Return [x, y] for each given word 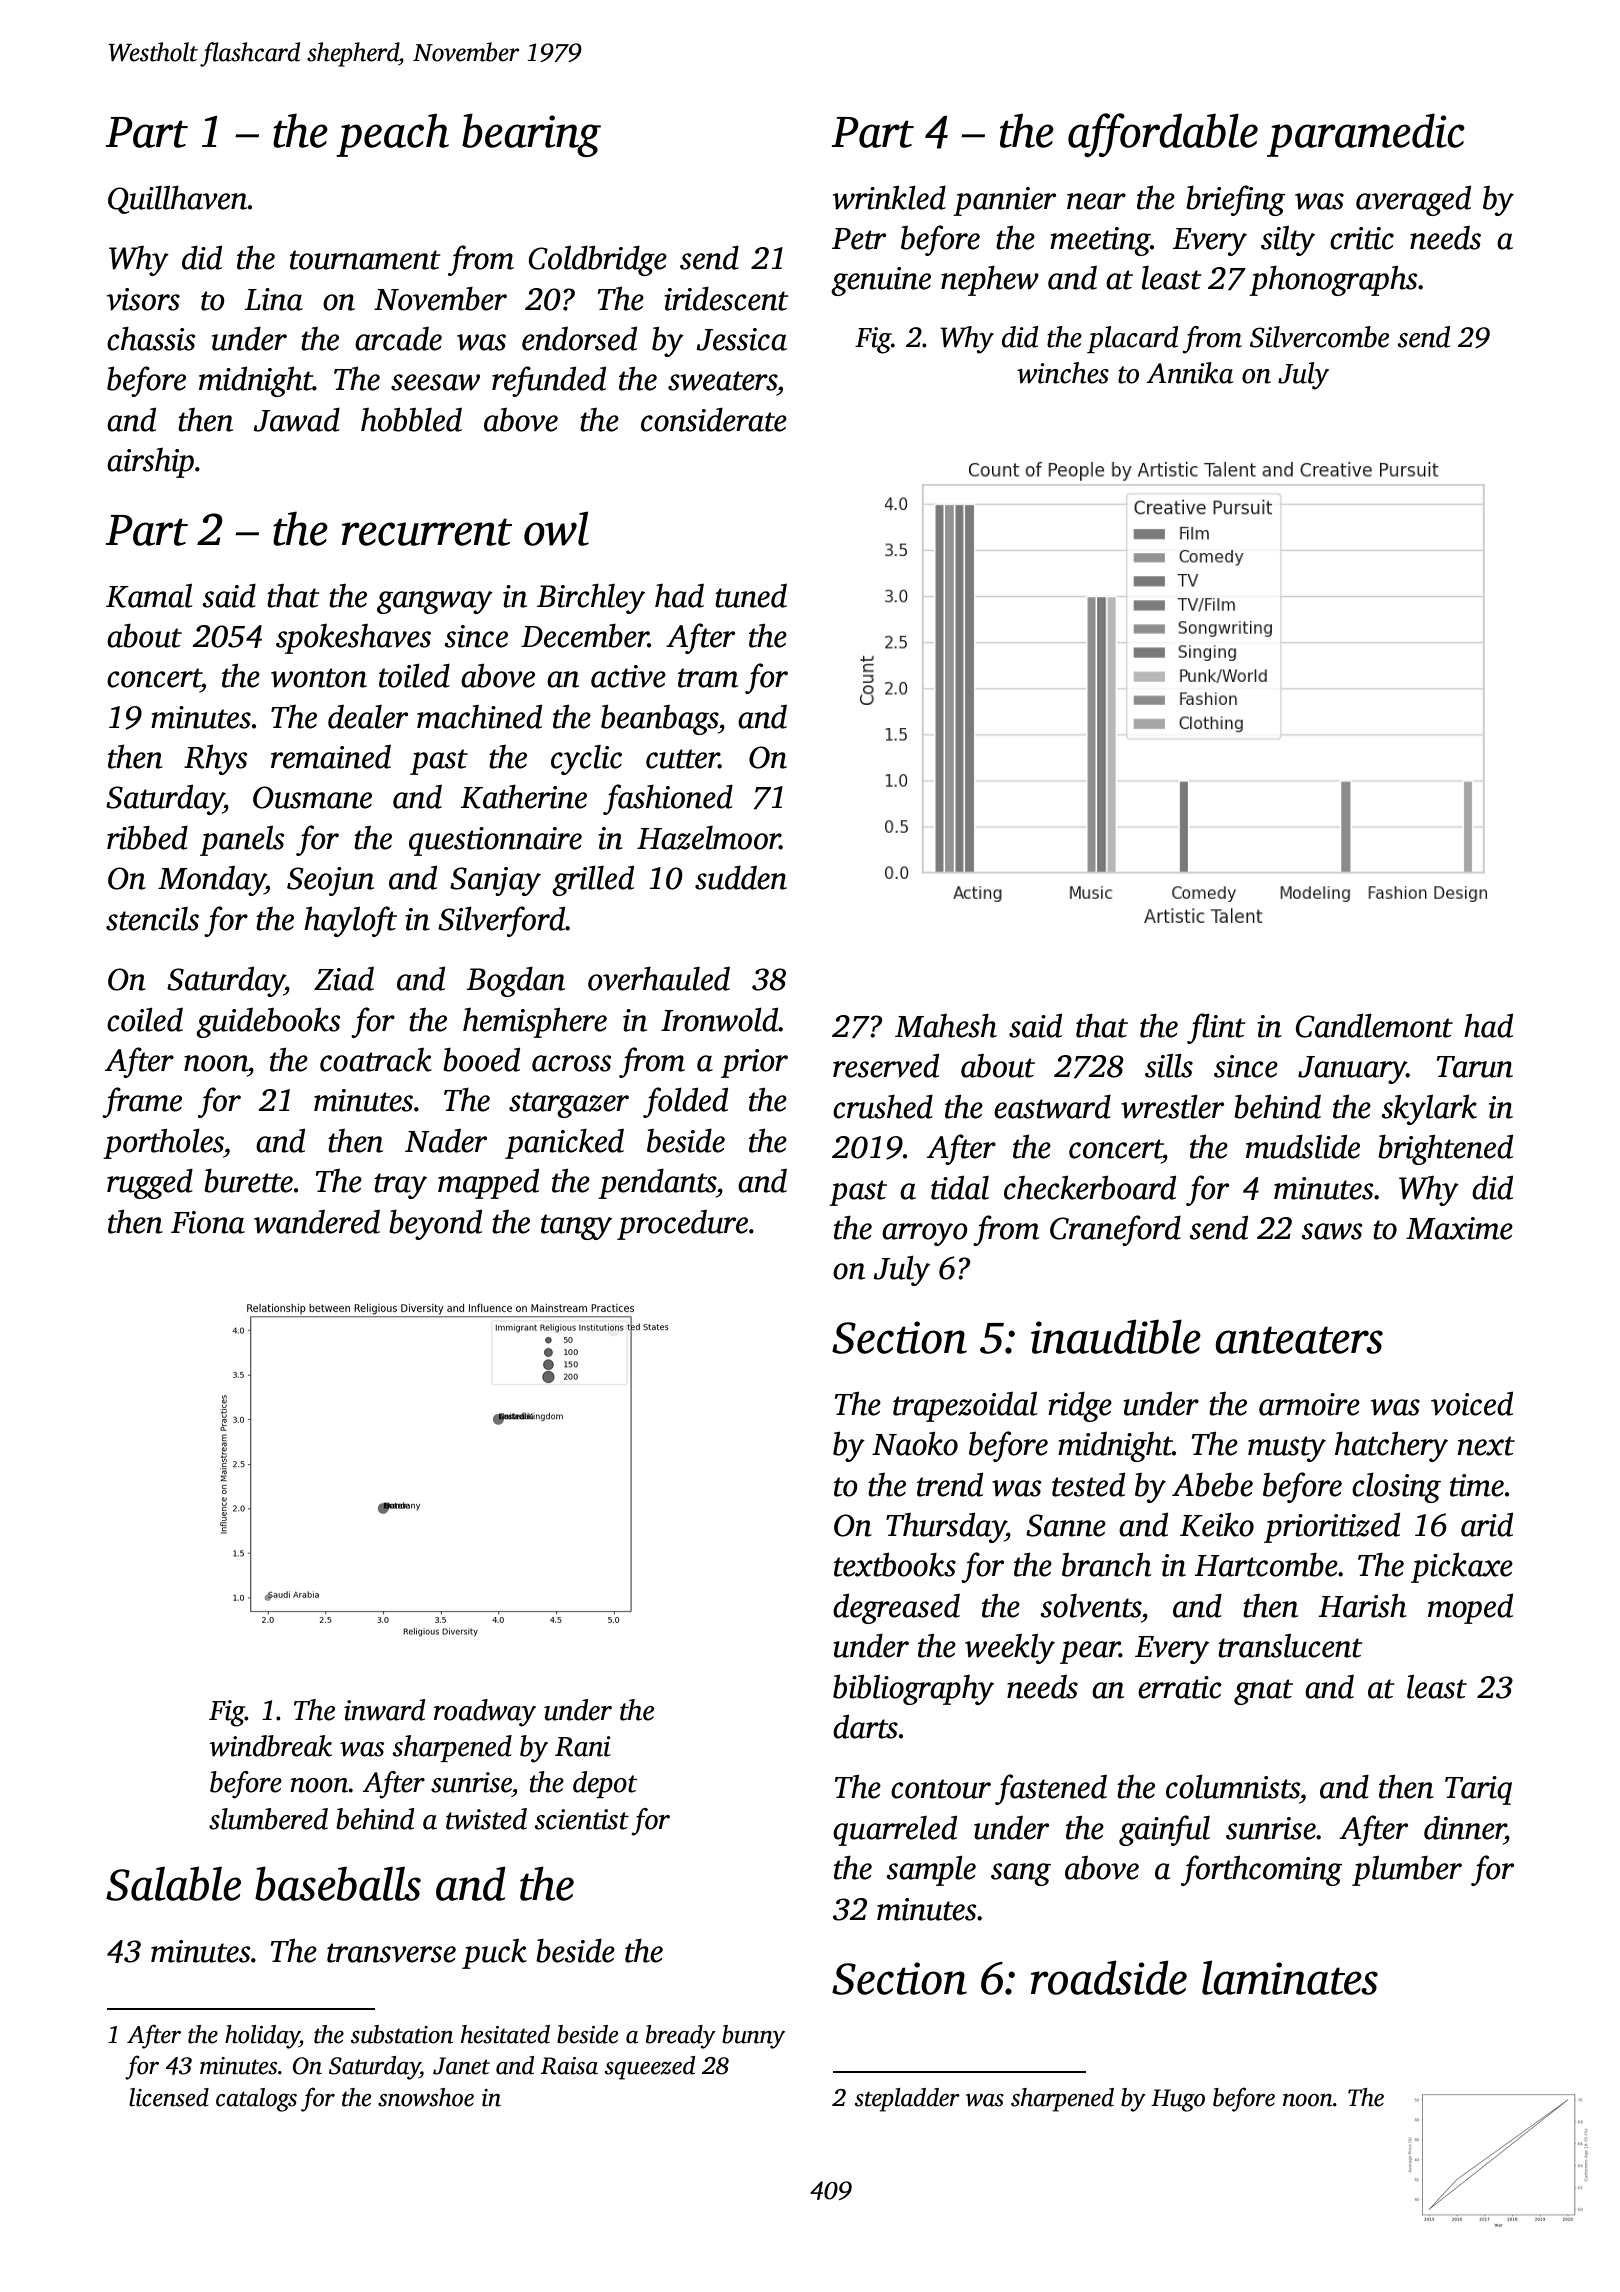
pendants [657, 1184]
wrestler [1172, 1106]
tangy [576, 1227]
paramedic [1366, 135]
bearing [531, 135]
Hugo [1178, 2100]
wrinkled [889, 197]
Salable [173, 1883]
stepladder [907, 2100]
